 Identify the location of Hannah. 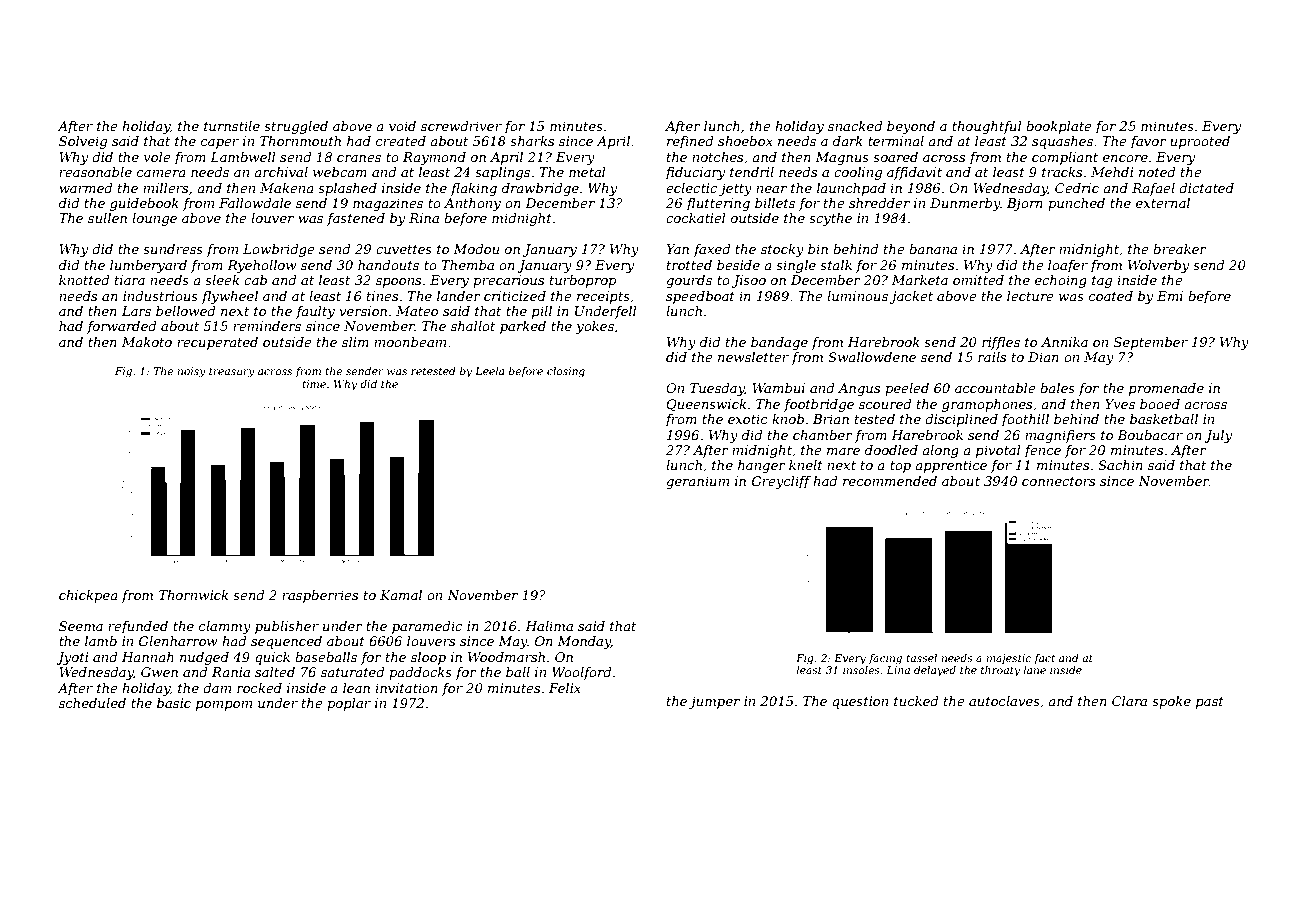
(148, 657).
